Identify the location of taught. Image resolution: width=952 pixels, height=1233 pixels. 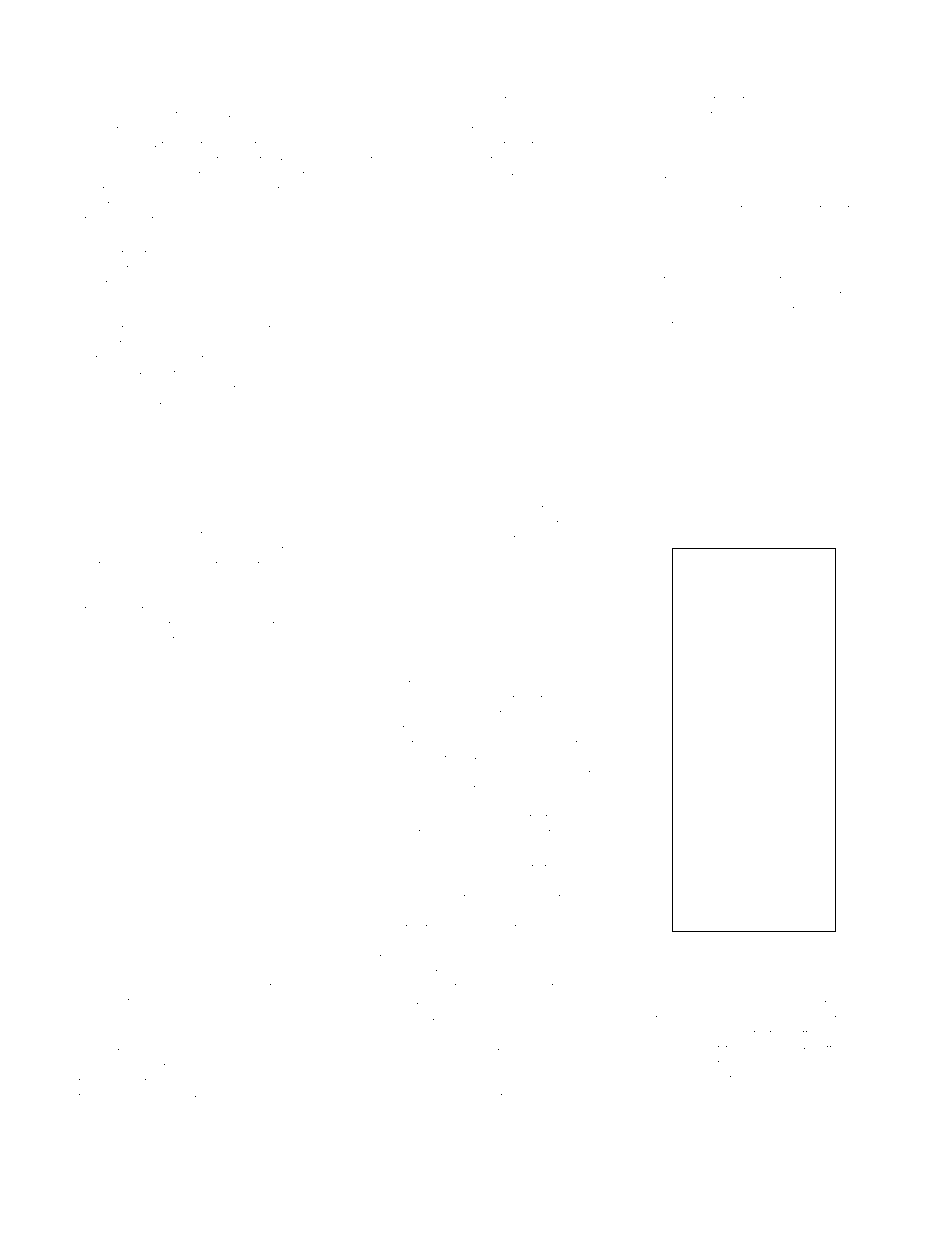
(449, 899).
